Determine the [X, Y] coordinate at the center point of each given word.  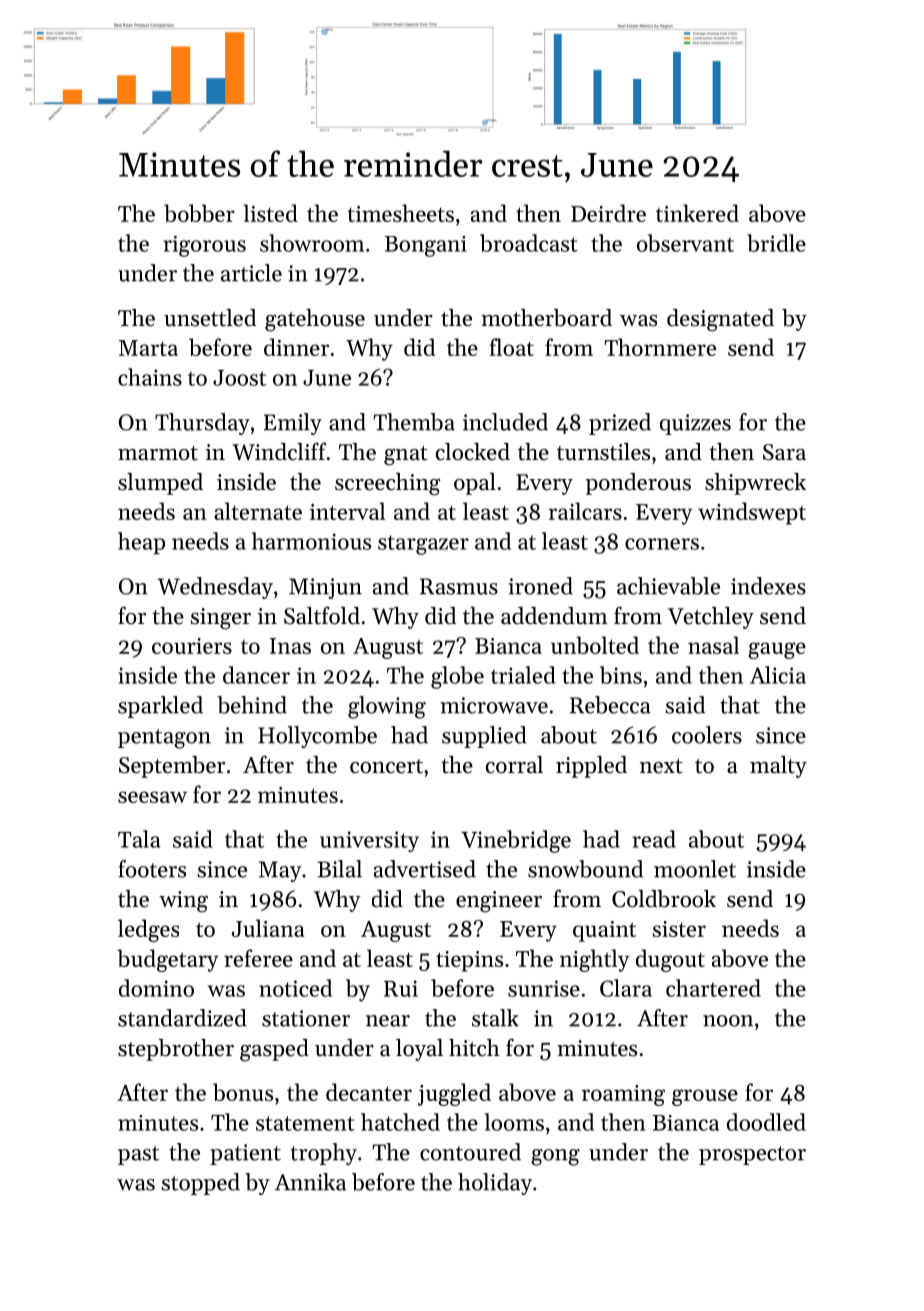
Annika [310, 1182]
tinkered [697, 213]
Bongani [426, 246]
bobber [199, 213]
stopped [201, 1184]
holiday [495, 1184]
